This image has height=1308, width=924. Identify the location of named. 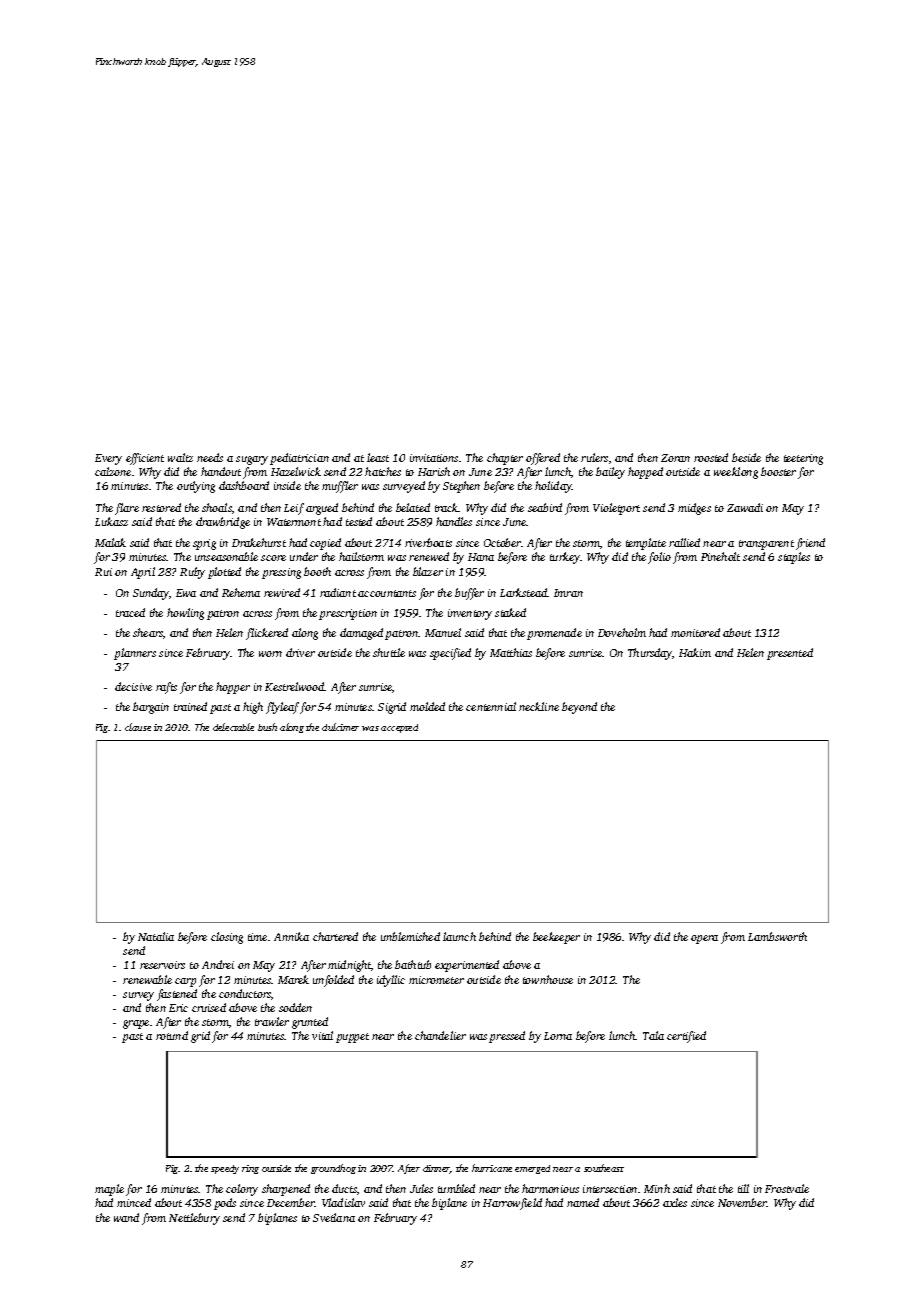
(583, 1202).
